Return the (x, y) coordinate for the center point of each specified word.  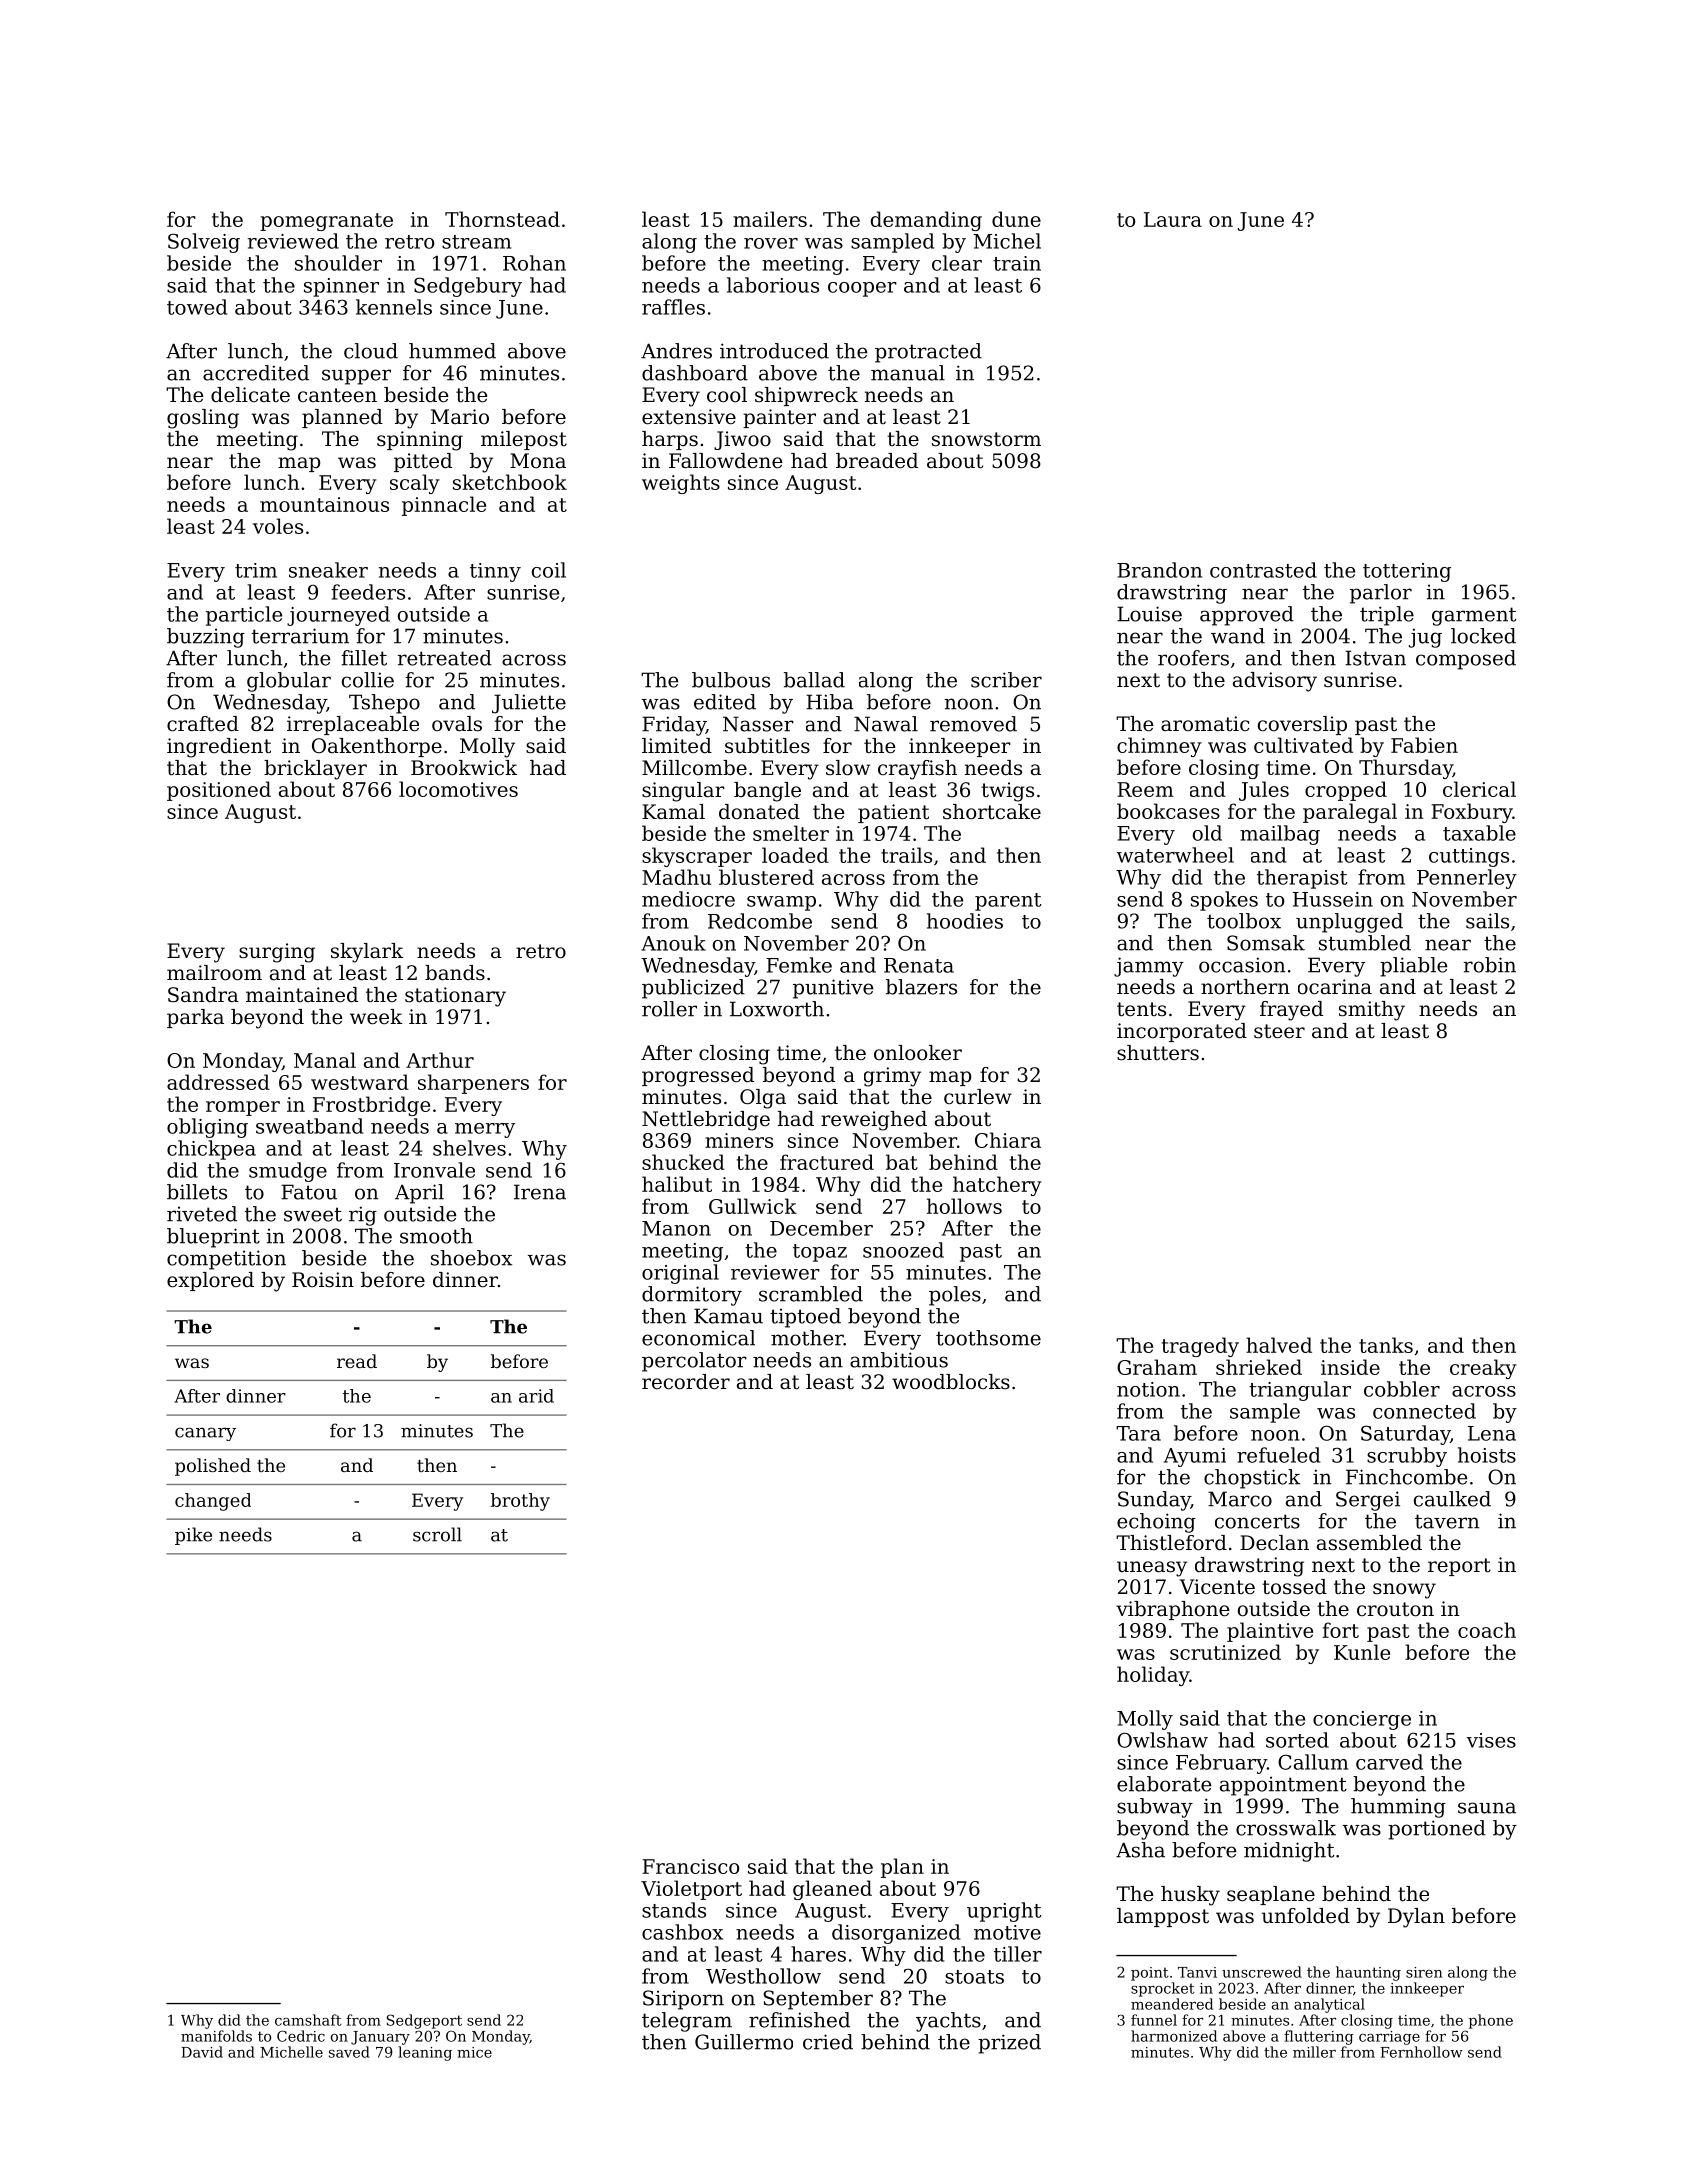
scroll (437, 1534)
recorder (686, 1382)
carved (1389, 1762)
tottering (1407, 572)
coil (549, 570)
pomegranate (326, 222)
